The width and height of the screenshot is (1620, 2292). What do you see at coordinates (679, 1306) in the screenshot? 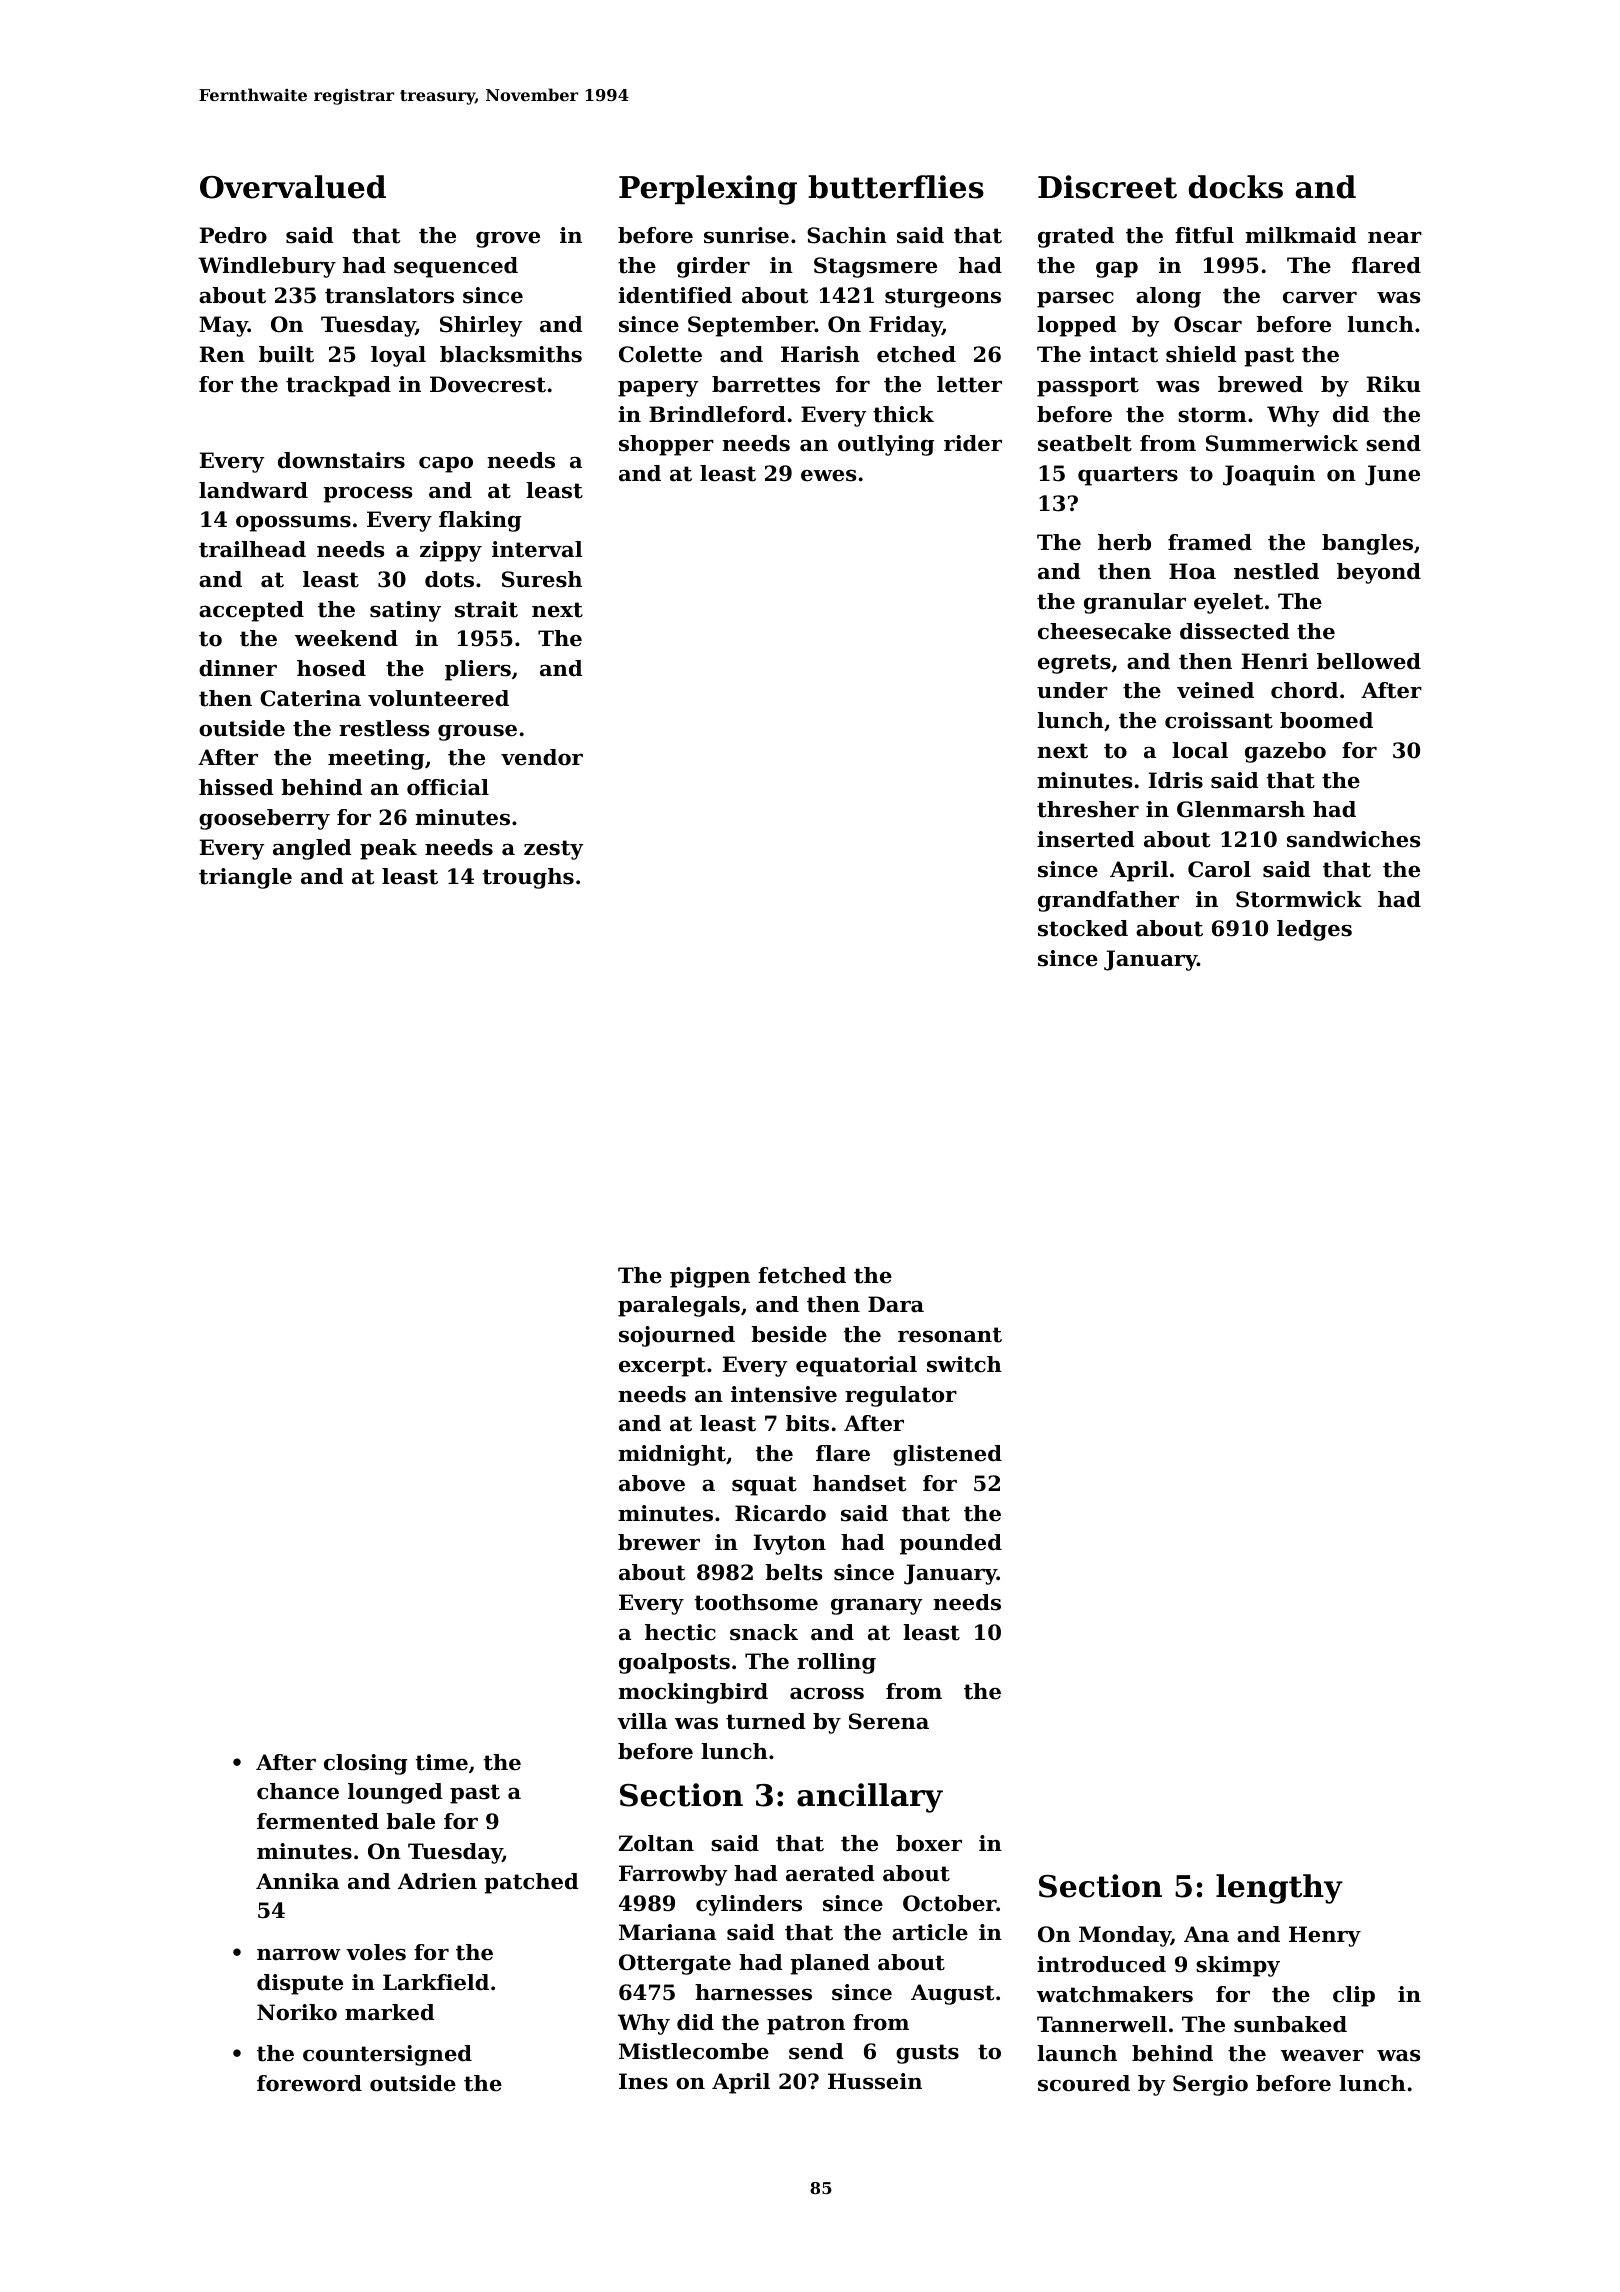
I see `paralegals` at bounding box center [679, 1306].
